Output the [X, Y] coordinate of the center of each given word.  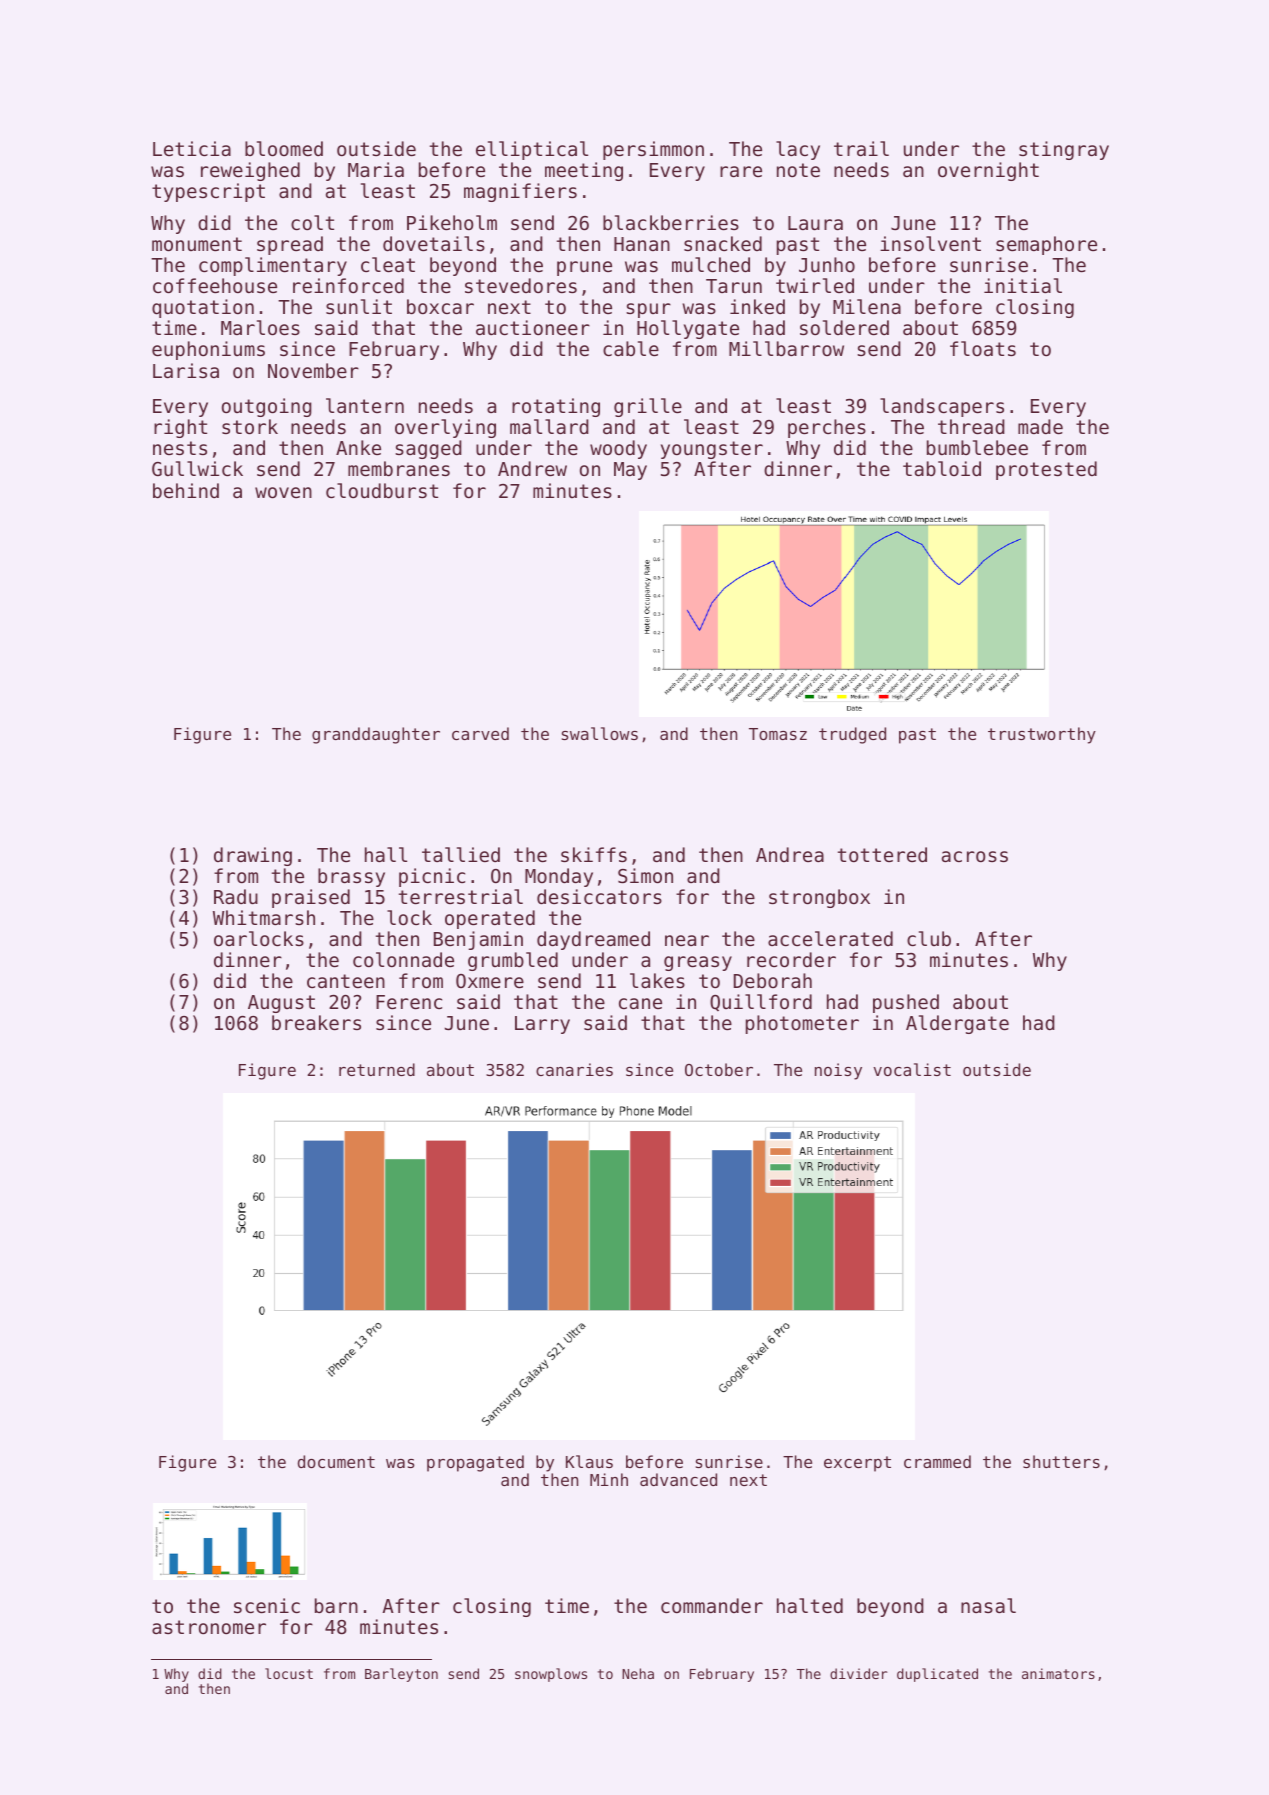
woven [283, 492]
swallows [600, 733]
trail [861, 148]
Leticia [192, 148]
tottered [882, 854]
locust [289, 1673]
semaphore [1046, 245]
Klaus [589, 1461]
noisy [838, 1071]
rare [741, 171]
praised [311, 898]
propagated [475, 1463]
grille [648, 407]
